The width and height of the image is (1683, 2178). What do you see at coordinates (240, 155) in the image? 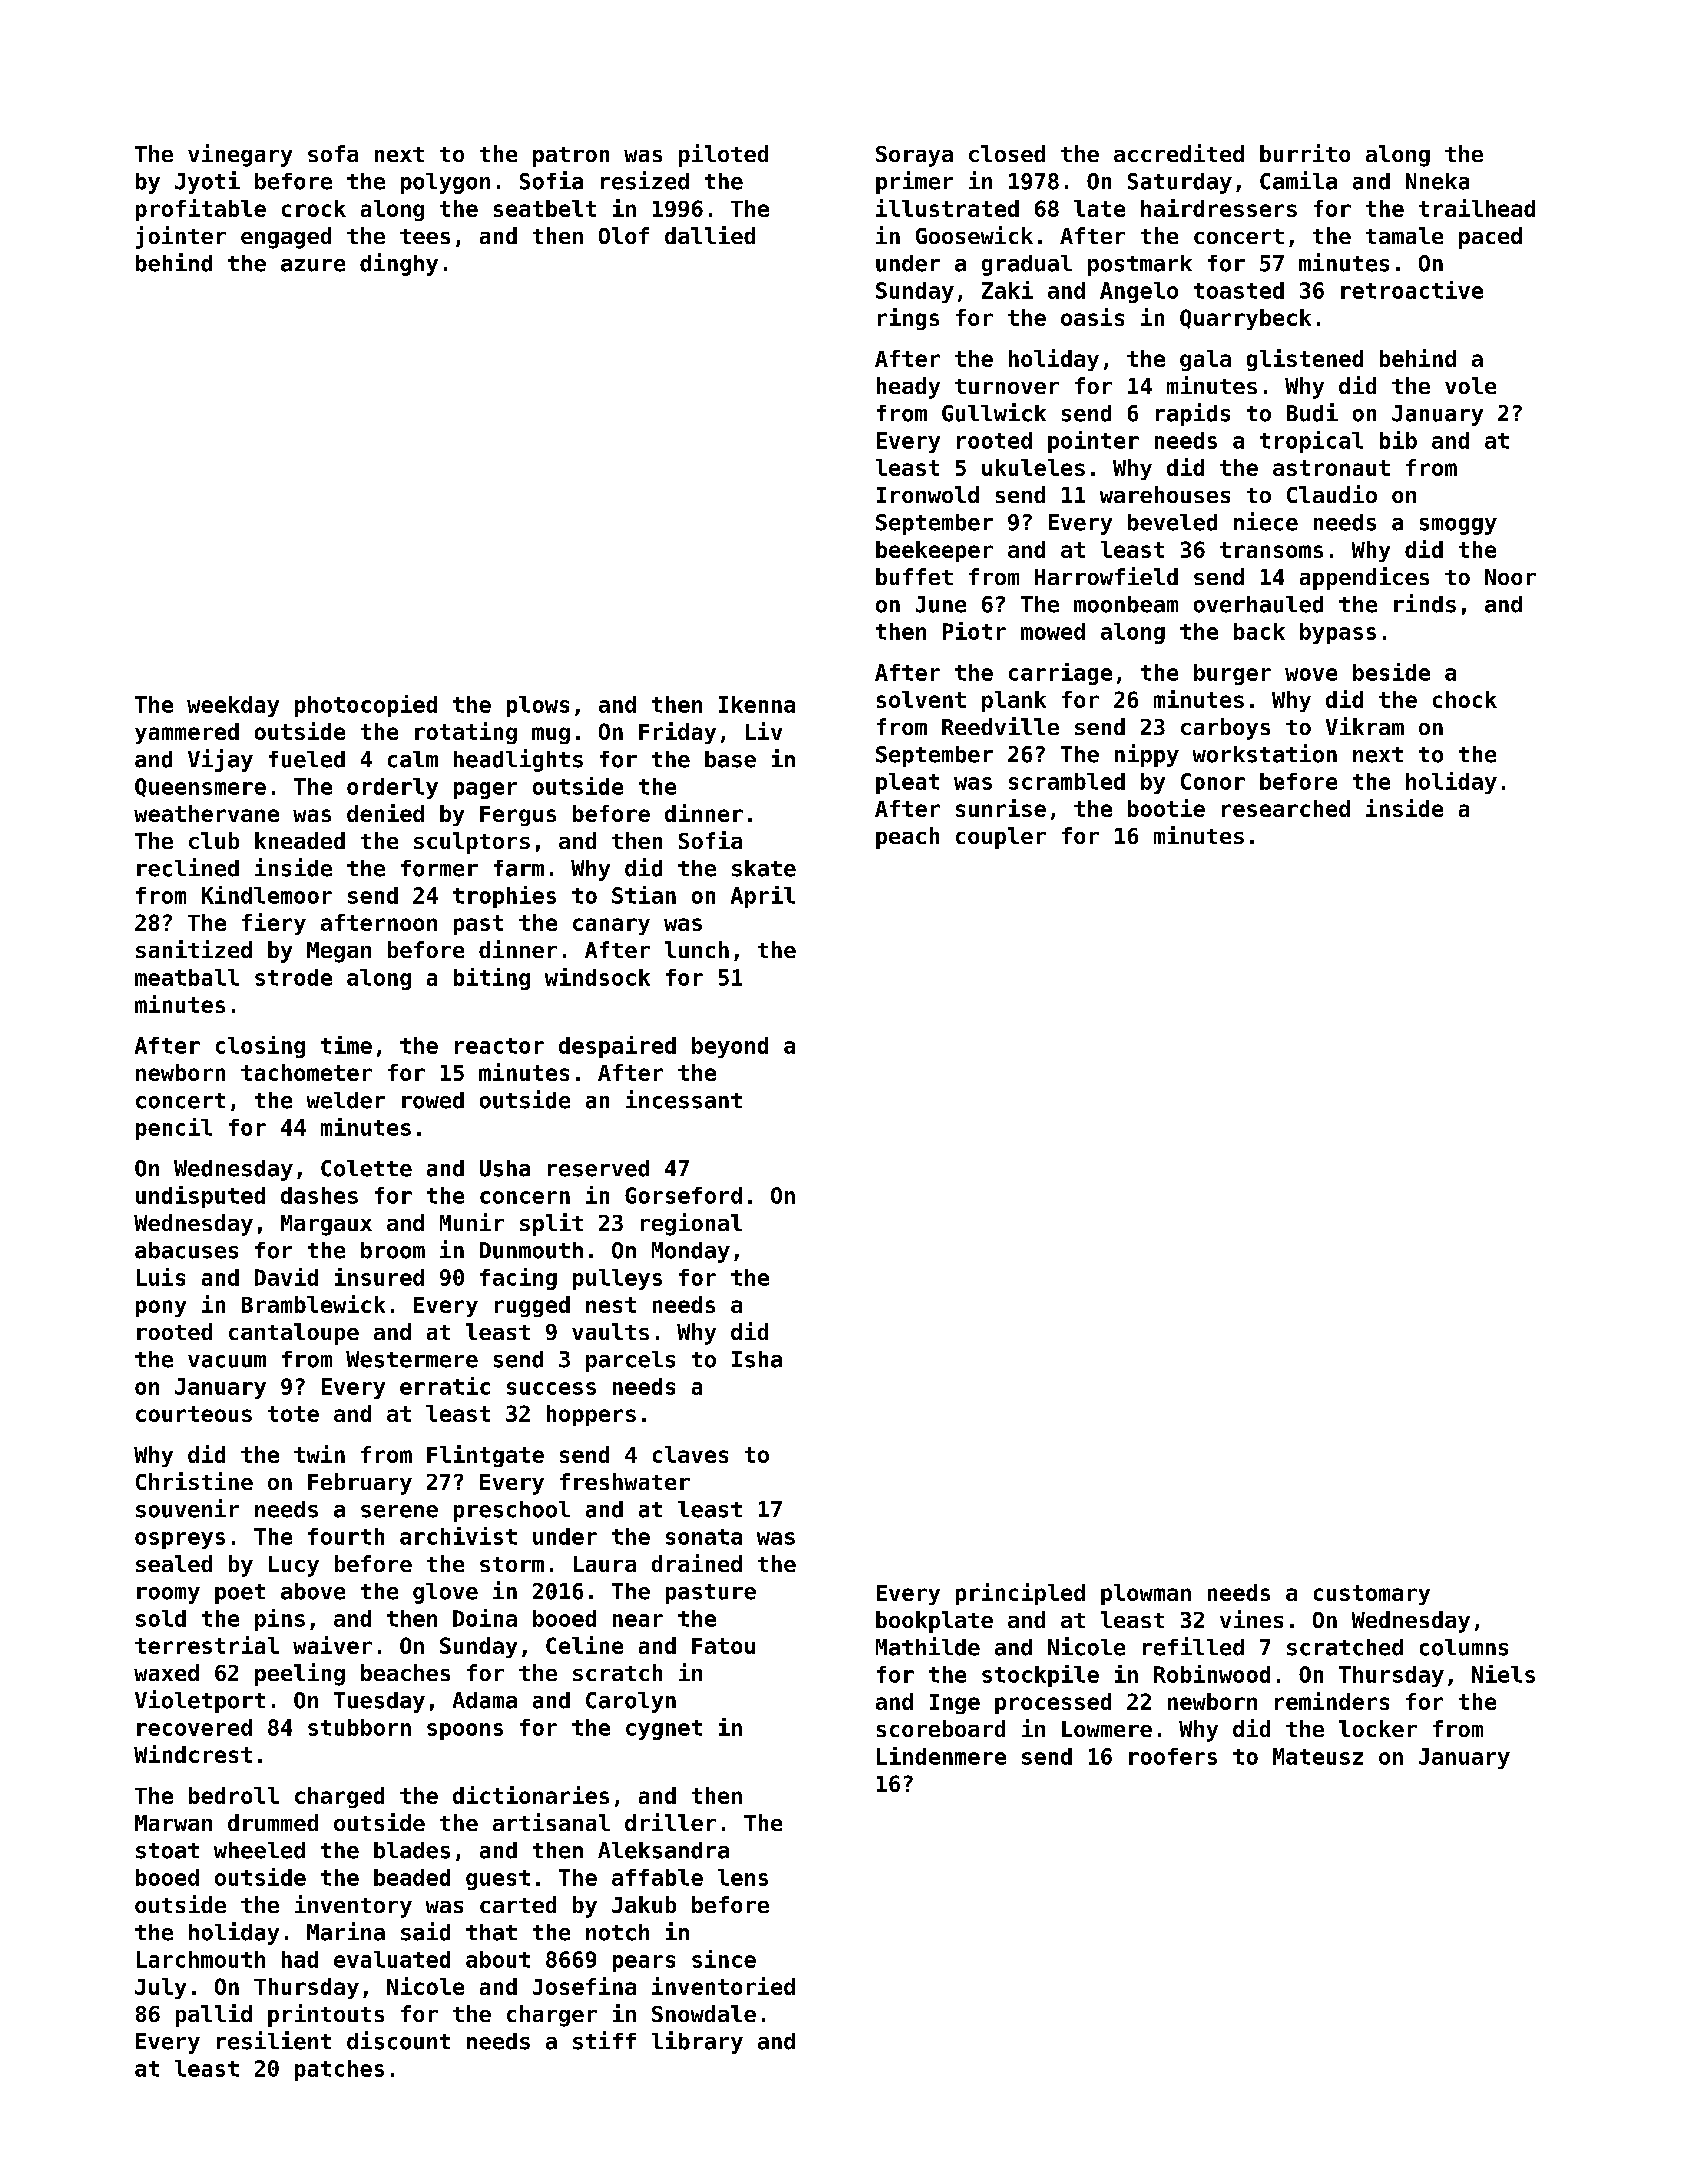
I see `vinegary` at bounding box center [240, 155].
